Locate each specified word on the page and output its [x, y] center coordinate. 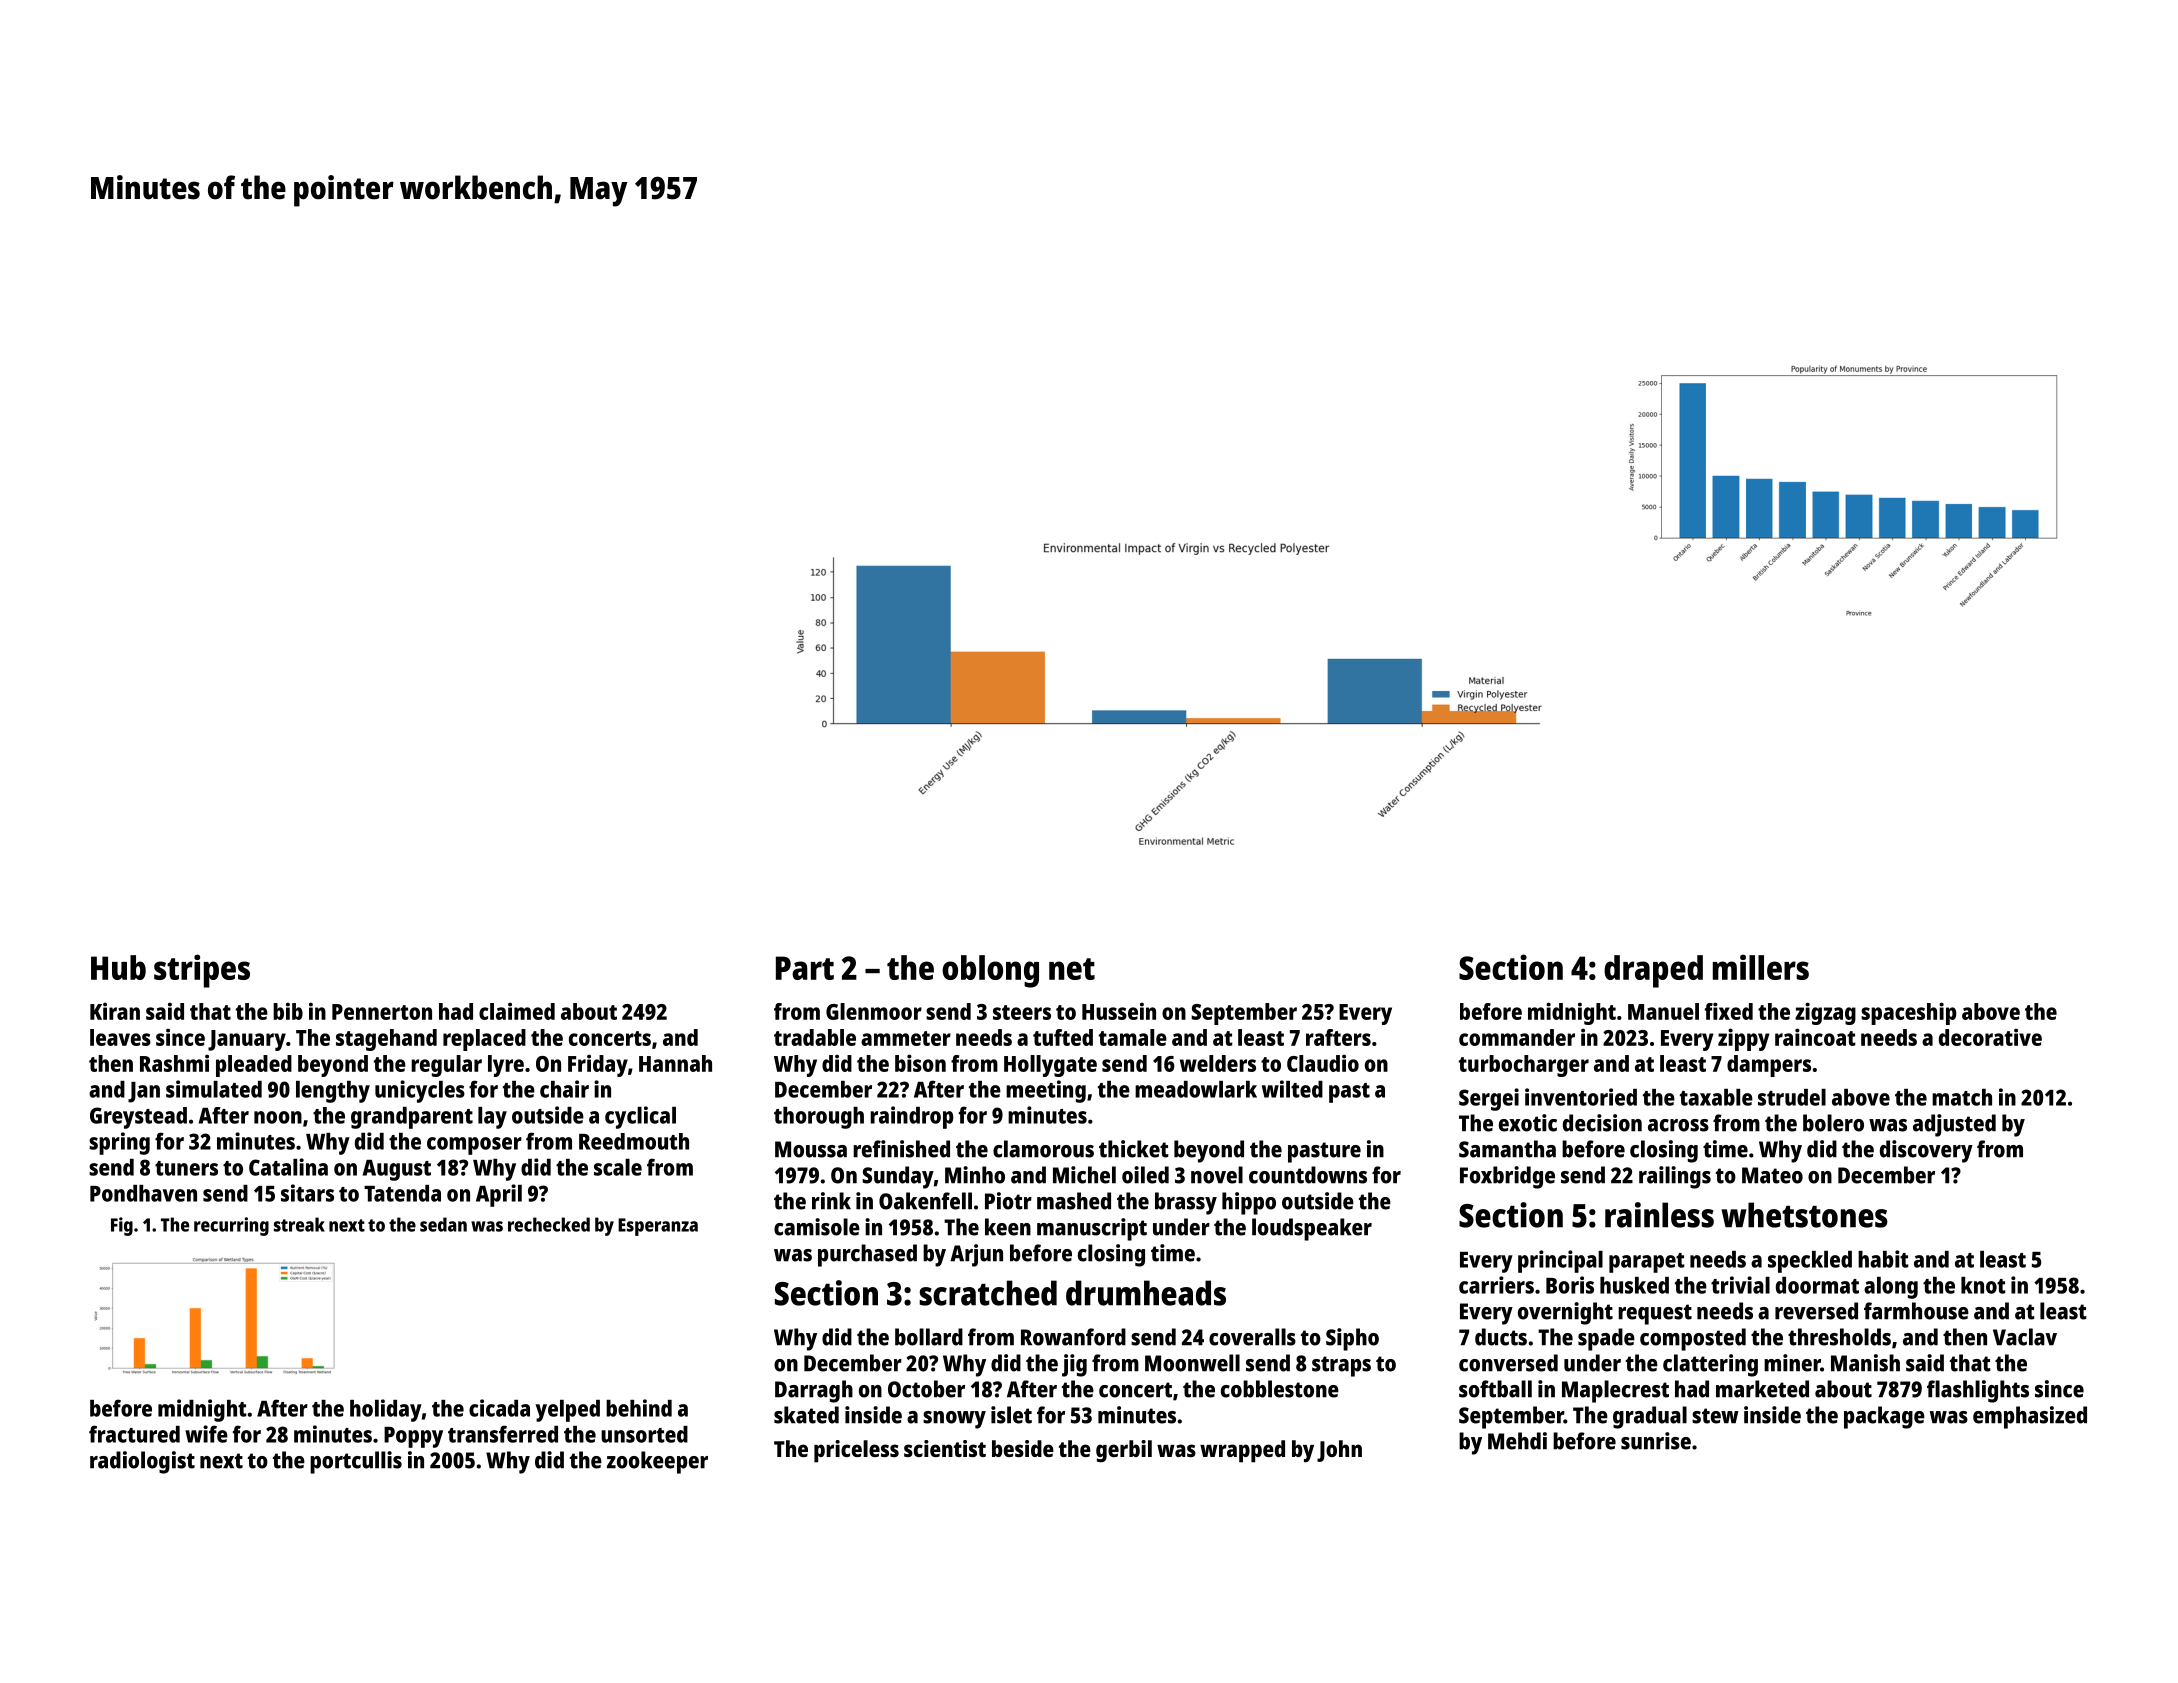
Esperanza [658, 1227]
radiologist [142, 1462]
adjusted [1954, 1125]
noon [278, 1117]
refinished [901, 1149]
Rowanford [1073, 1337]
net [1072, 969]
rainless [1659, 1215]
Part [805, 968]
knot [1983, 1285]
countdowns [1308, 1175]
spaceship [1909, 1013]
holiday [386, 1410]
